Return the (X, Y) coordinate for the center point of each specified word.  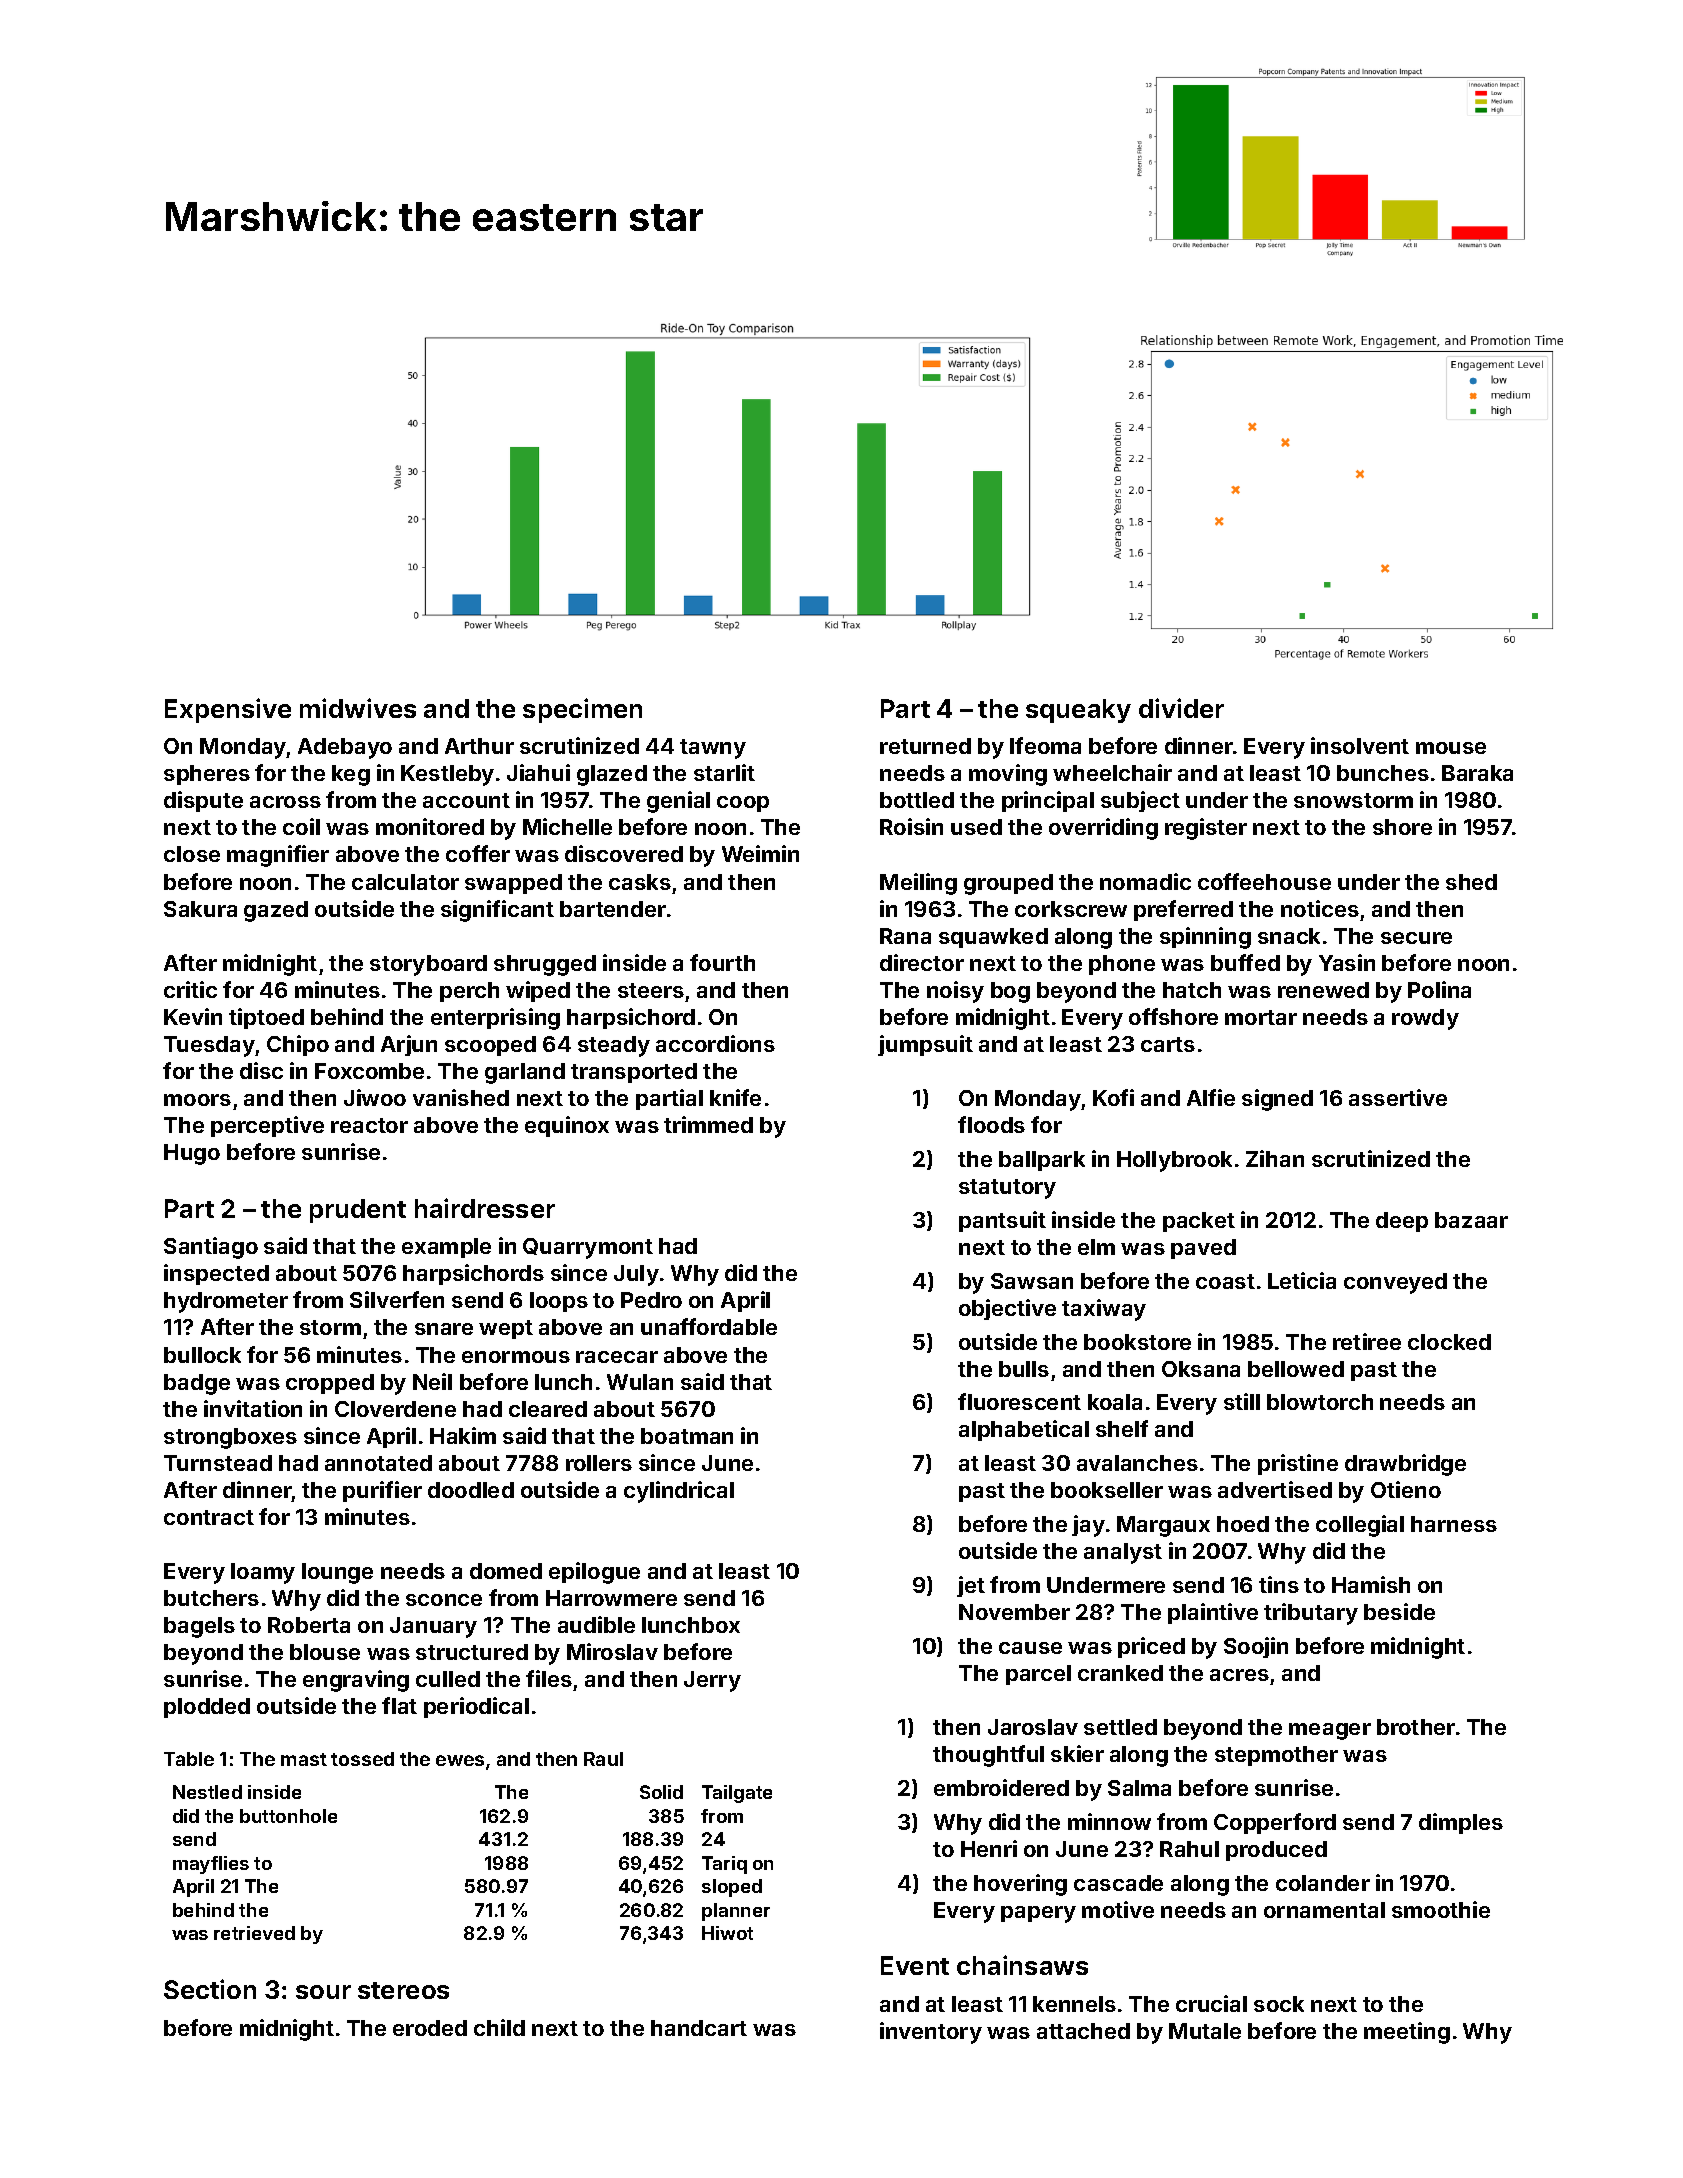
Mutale (1205, 2031)
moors (197, 1100)
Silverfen (397, 1299)
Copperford (1275, 1823)
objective (1007, 1309)
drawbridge (1405, 1465)
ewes (460, 1760)
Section (210, 1989)
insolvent (1360, 745)
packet (1199, 1222)
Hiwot (727, 1933)
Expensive (228, 710)
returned (925, 746)
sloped (732, 1888)
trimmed (708, 1124)
